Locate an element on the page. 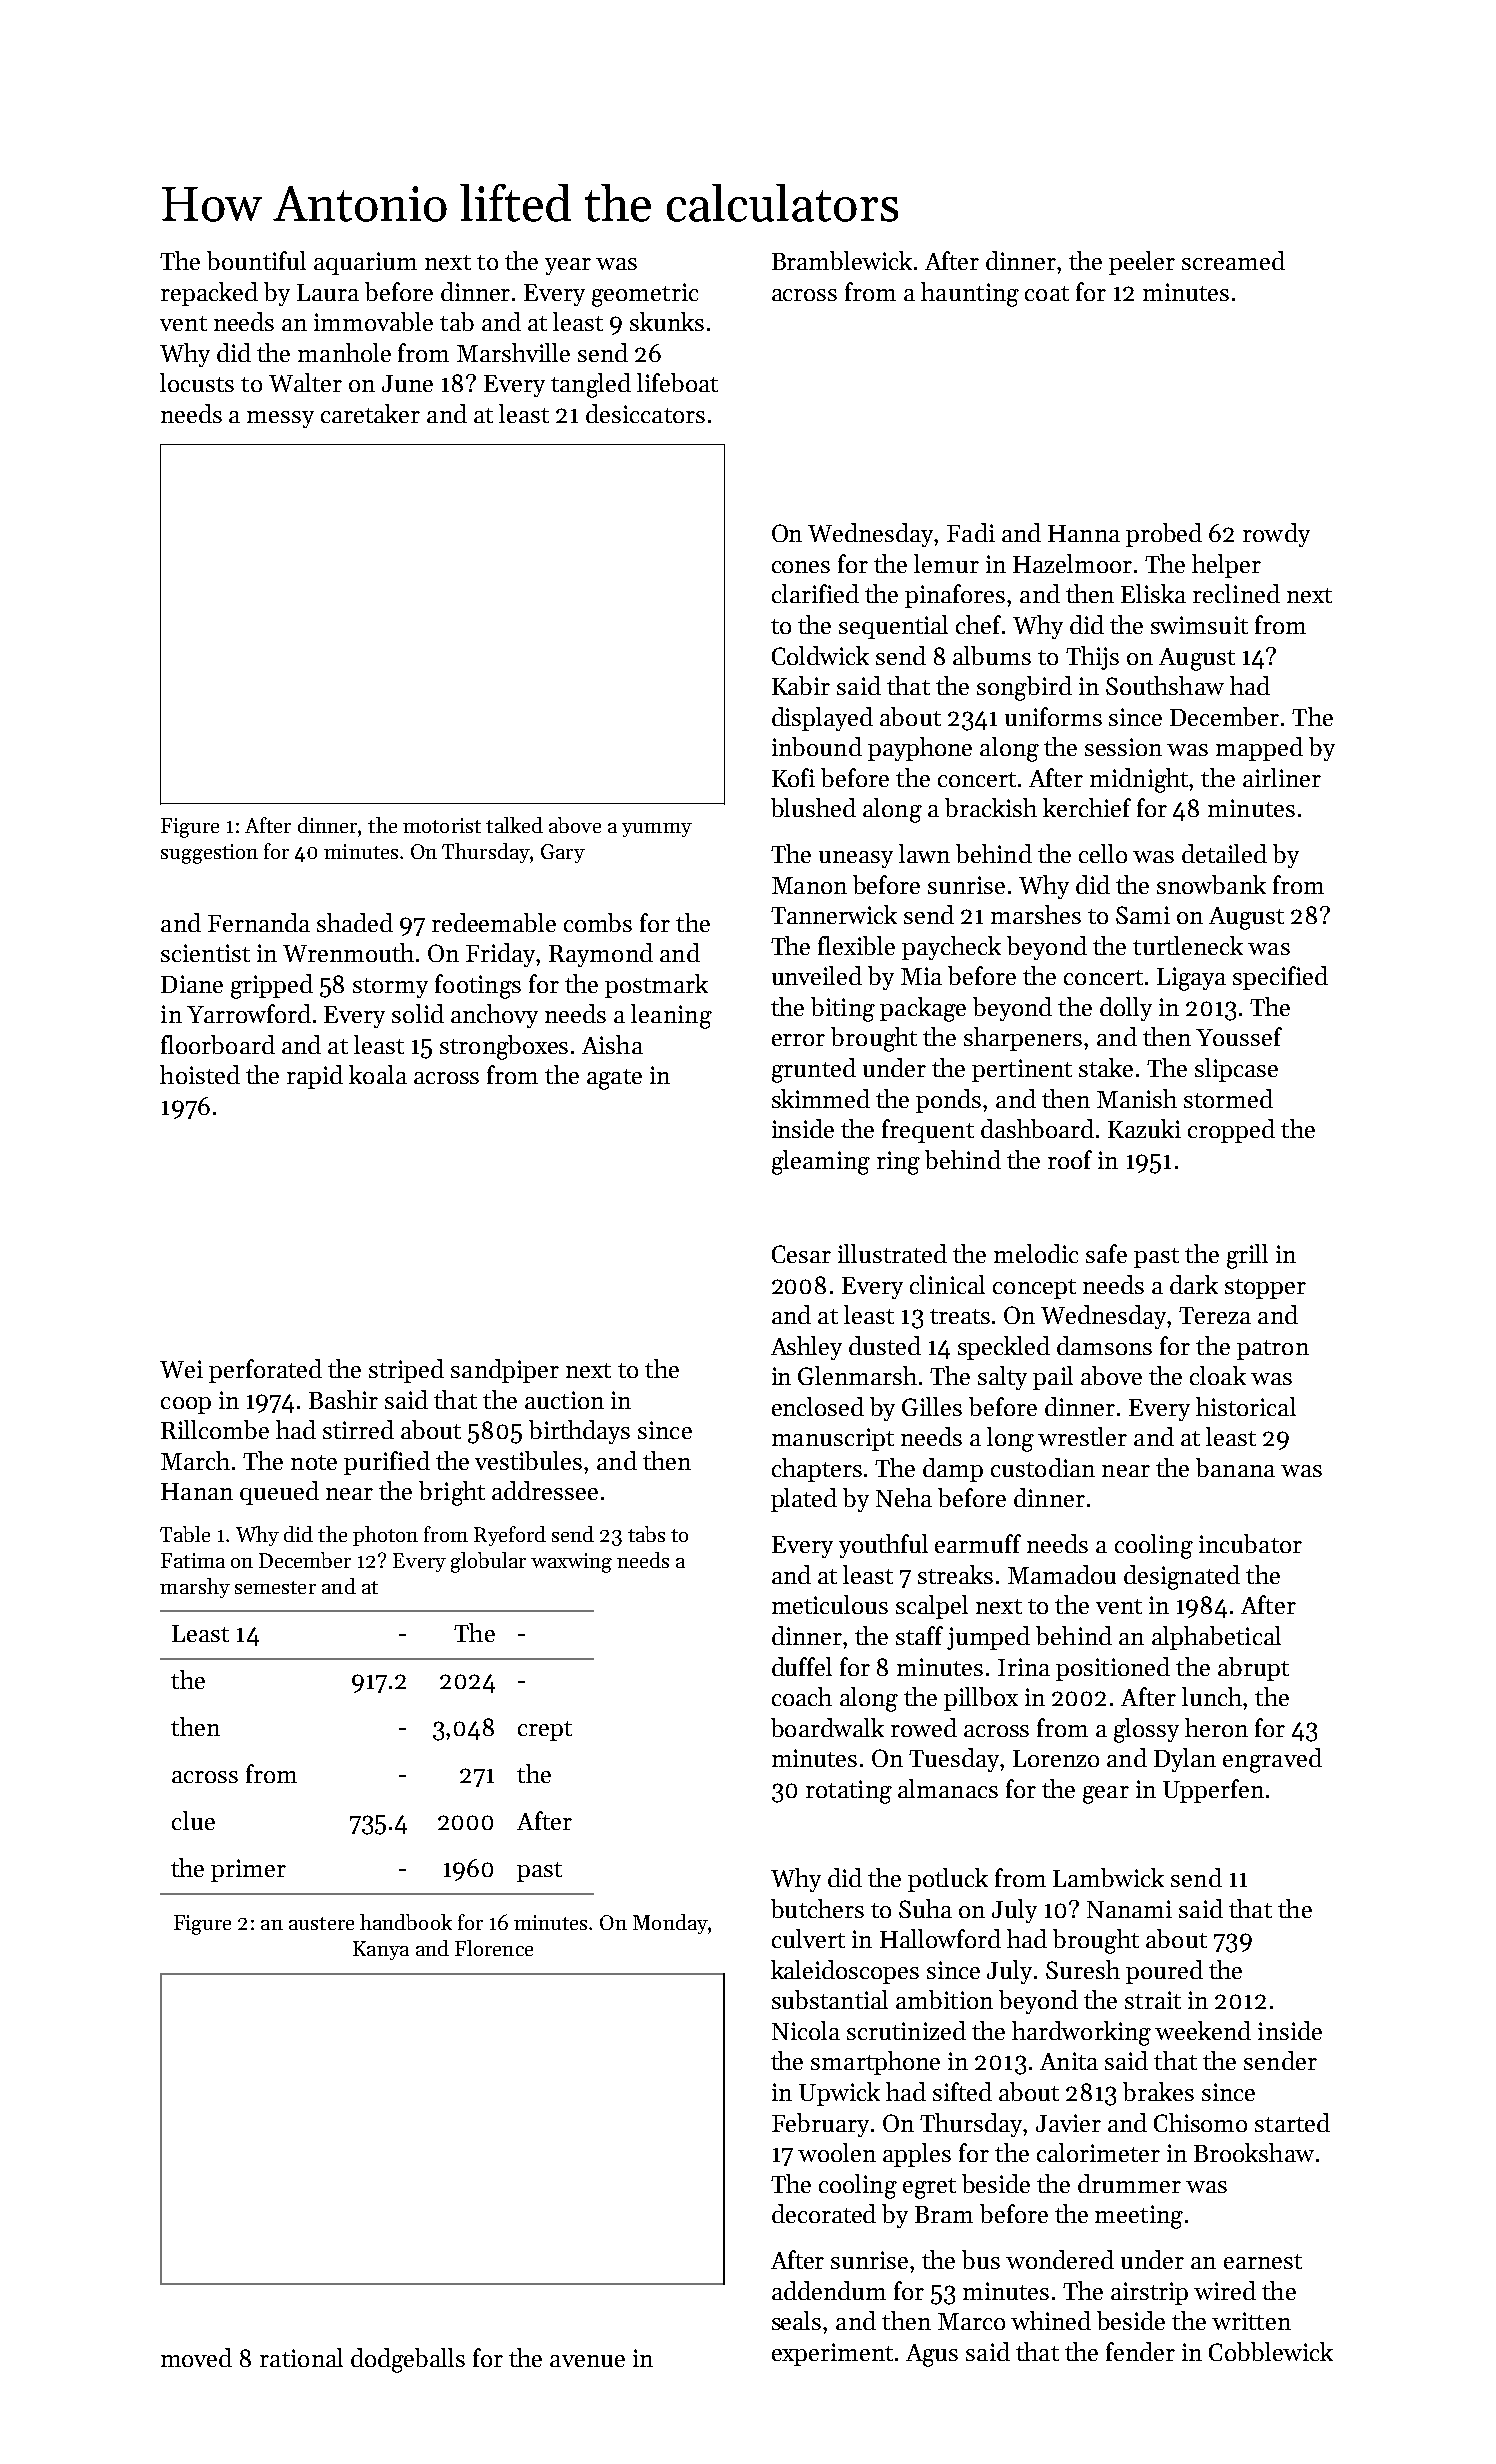 The height and width of the page is (2464, 1496). semester is located at coordinates (275, 1587).
